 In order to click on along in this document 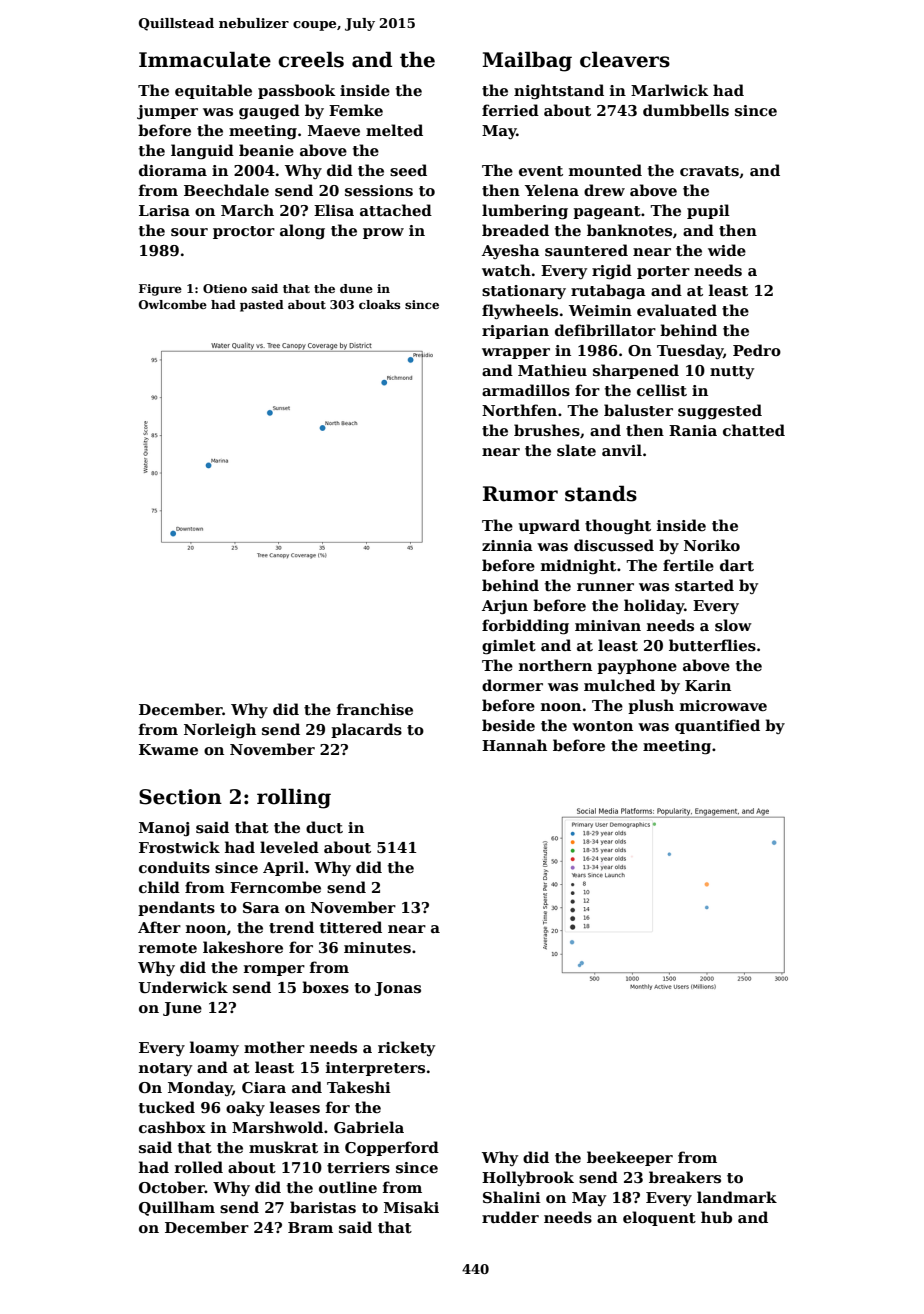, I will do `click(302, 232)`.
